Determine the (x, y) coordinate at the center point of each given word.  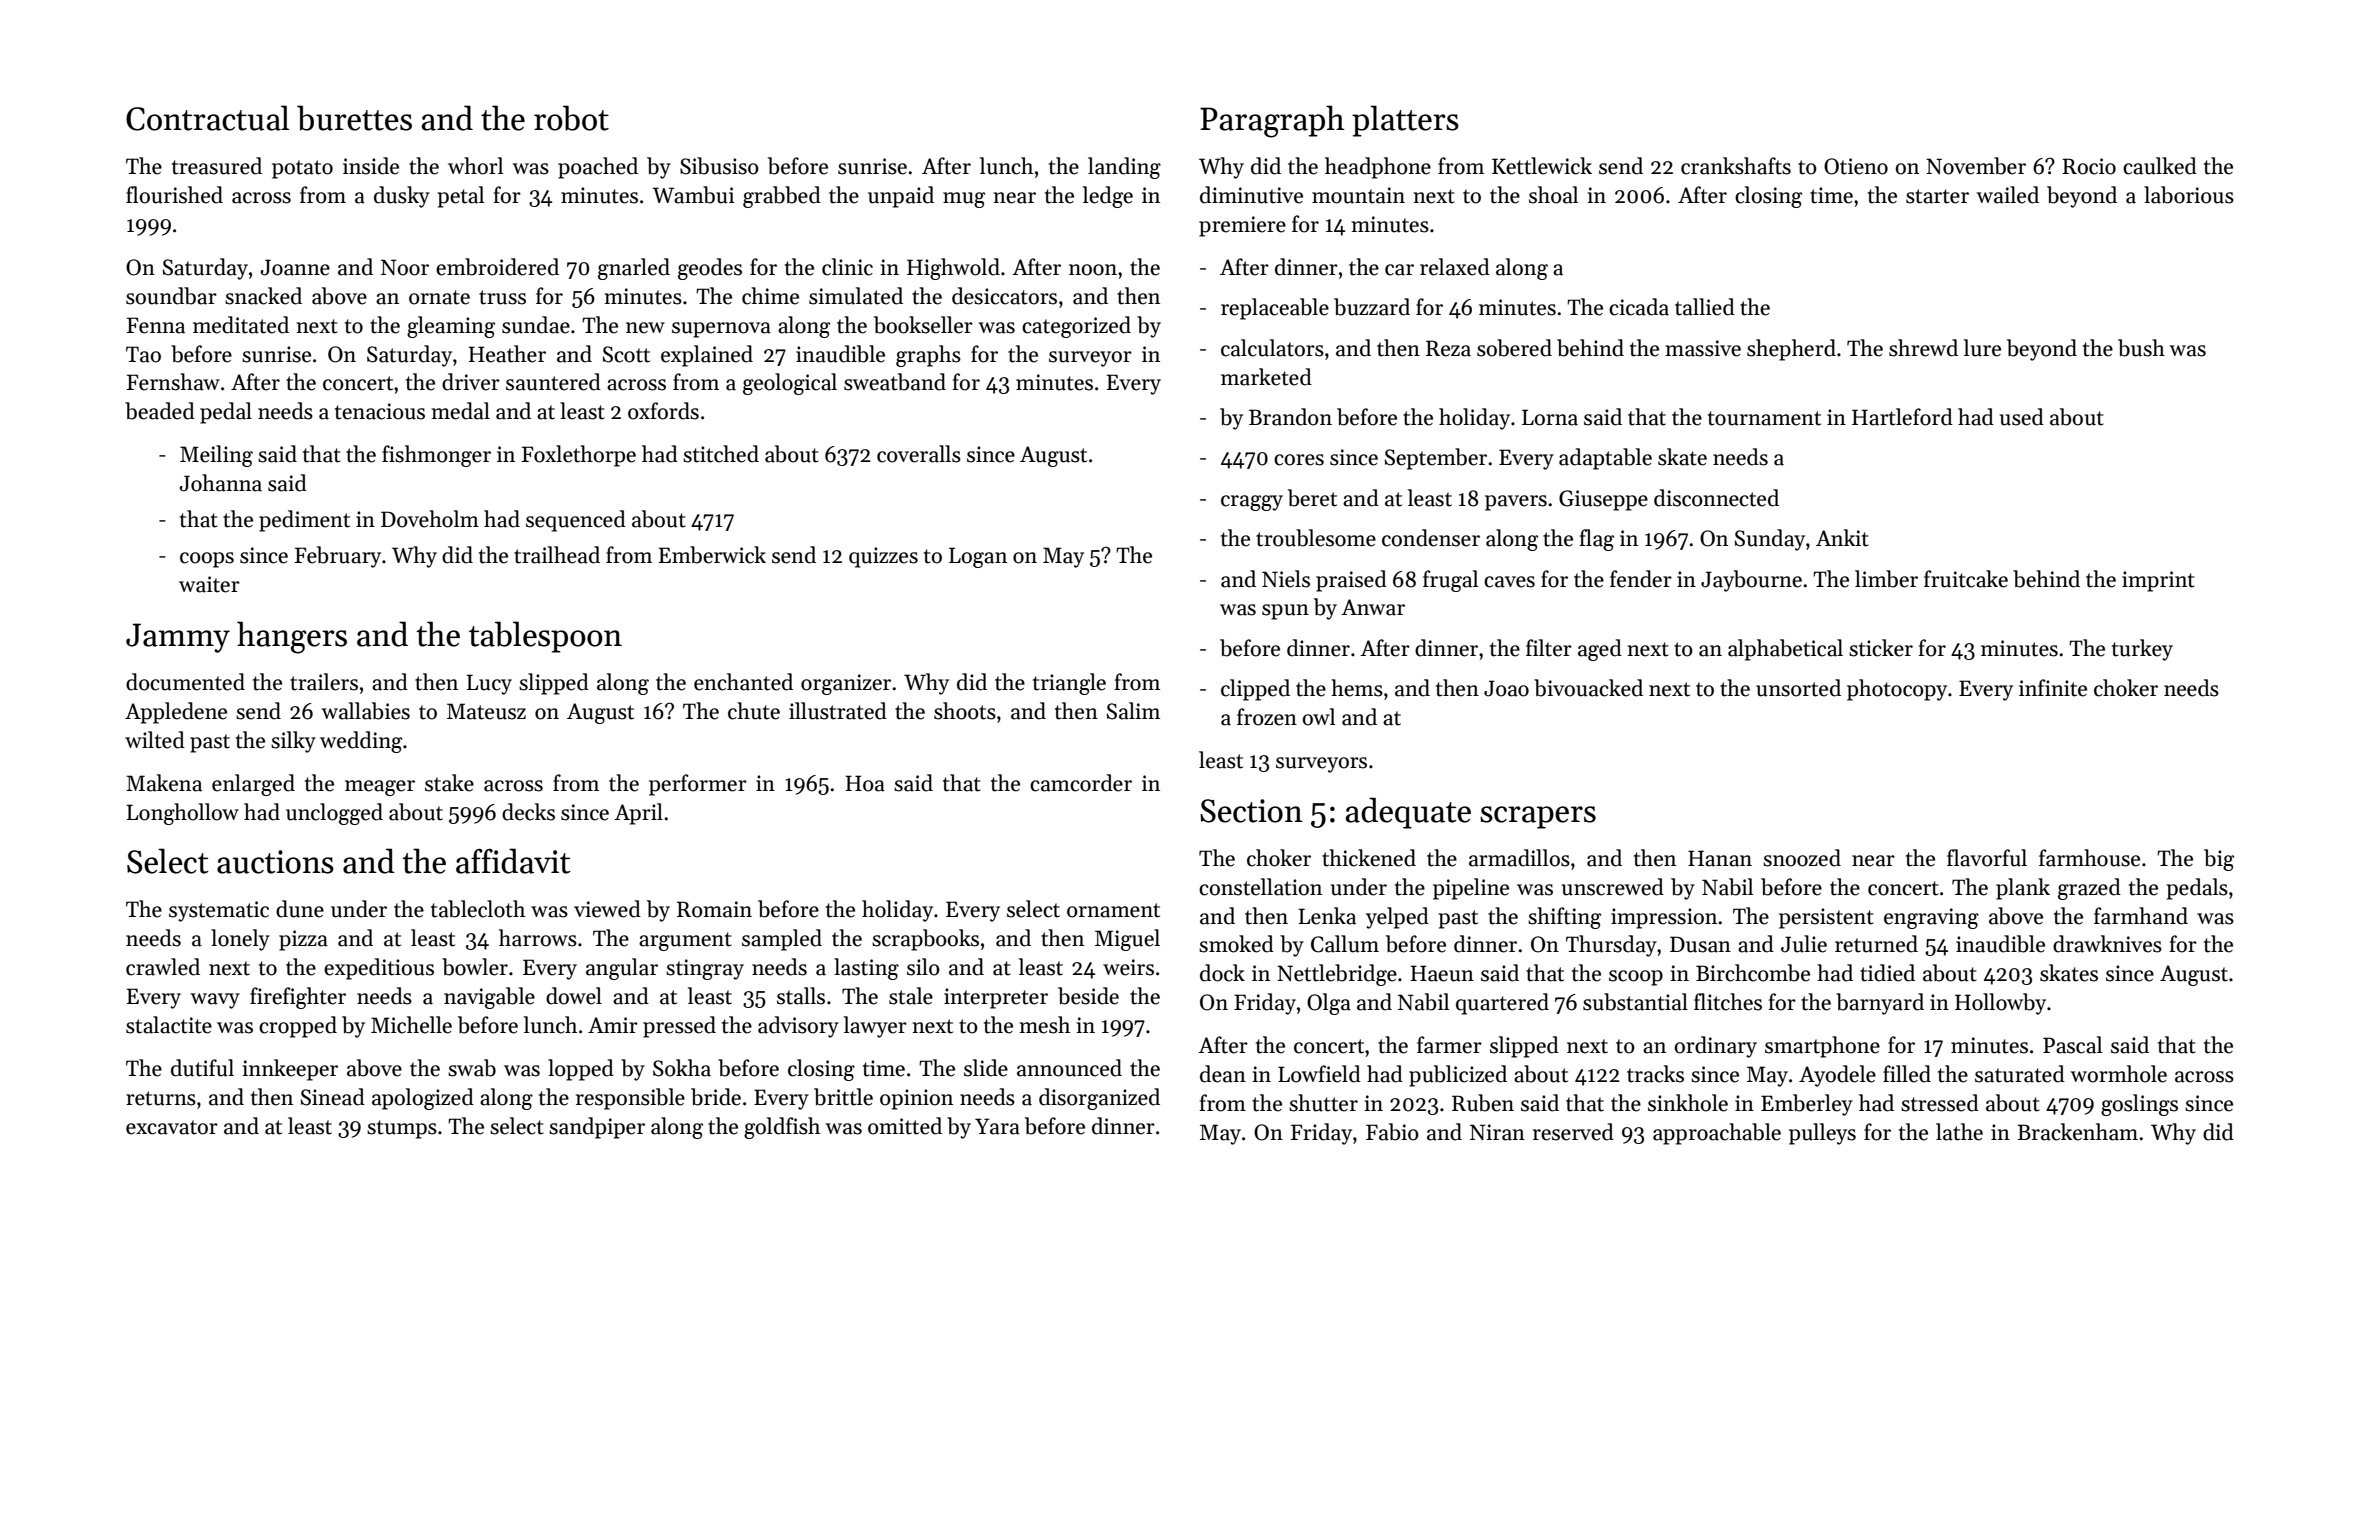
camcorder (1081, 783)
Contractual (207, 118)
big (2219, 860)
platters (1405, 121)
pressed (679, 1027)
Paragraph (1272, 121)
